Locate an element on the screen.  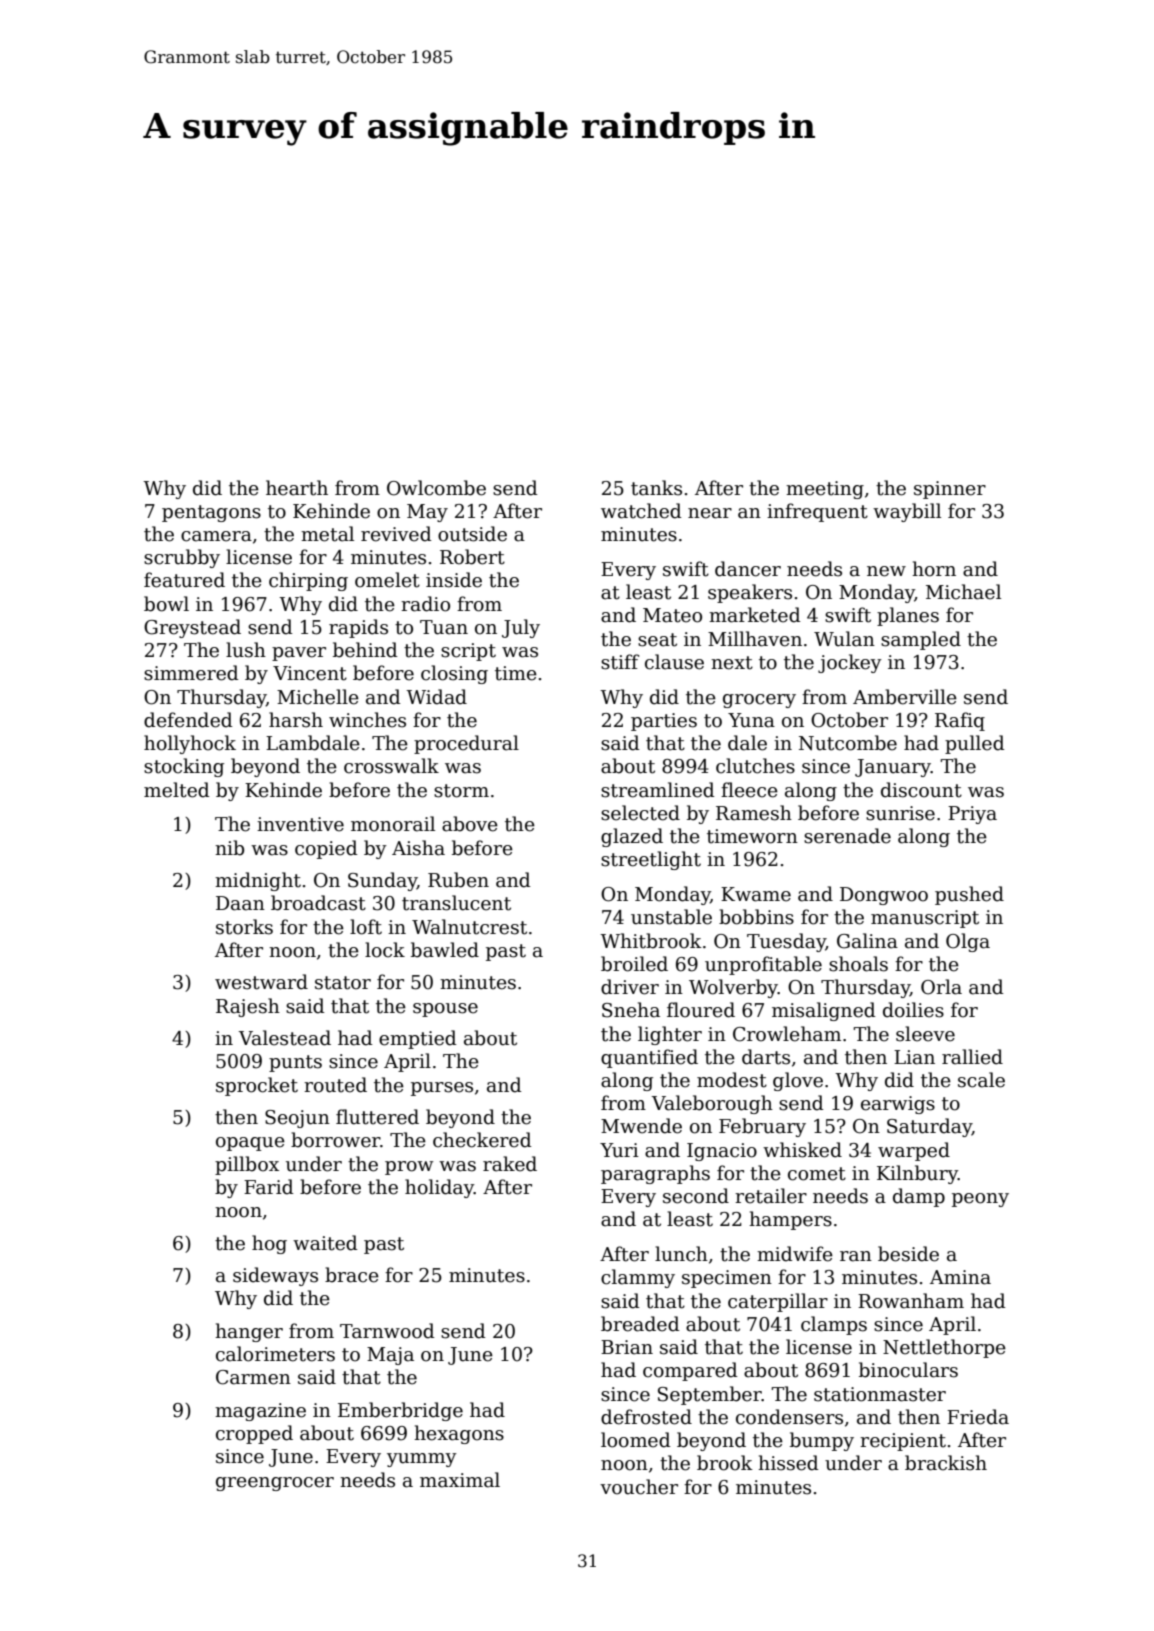
sprocket is located at coordinates (257, 1086).
